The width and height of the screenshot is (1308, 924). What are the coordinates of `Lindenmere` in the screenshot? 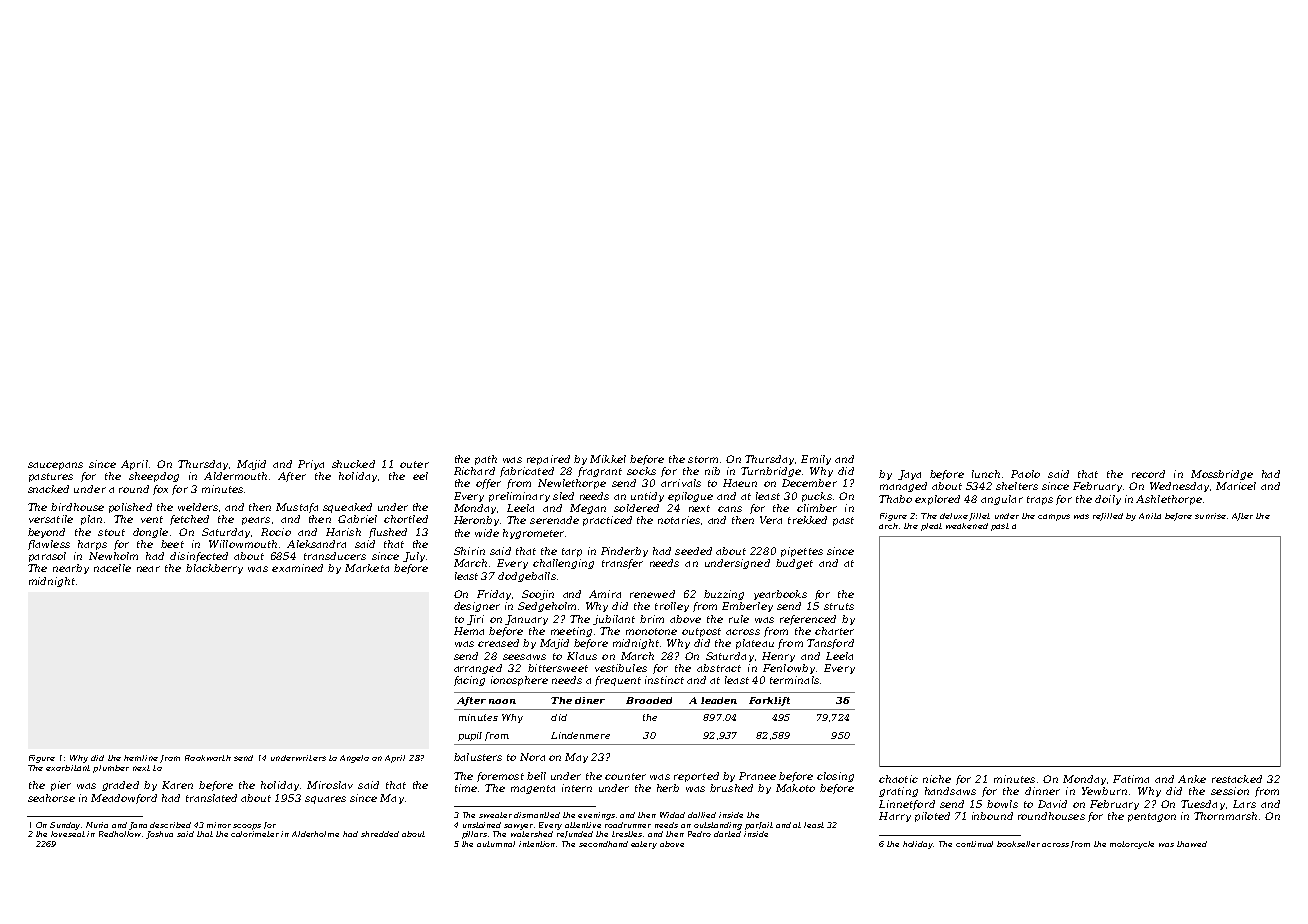 It's located at (580, 735).
